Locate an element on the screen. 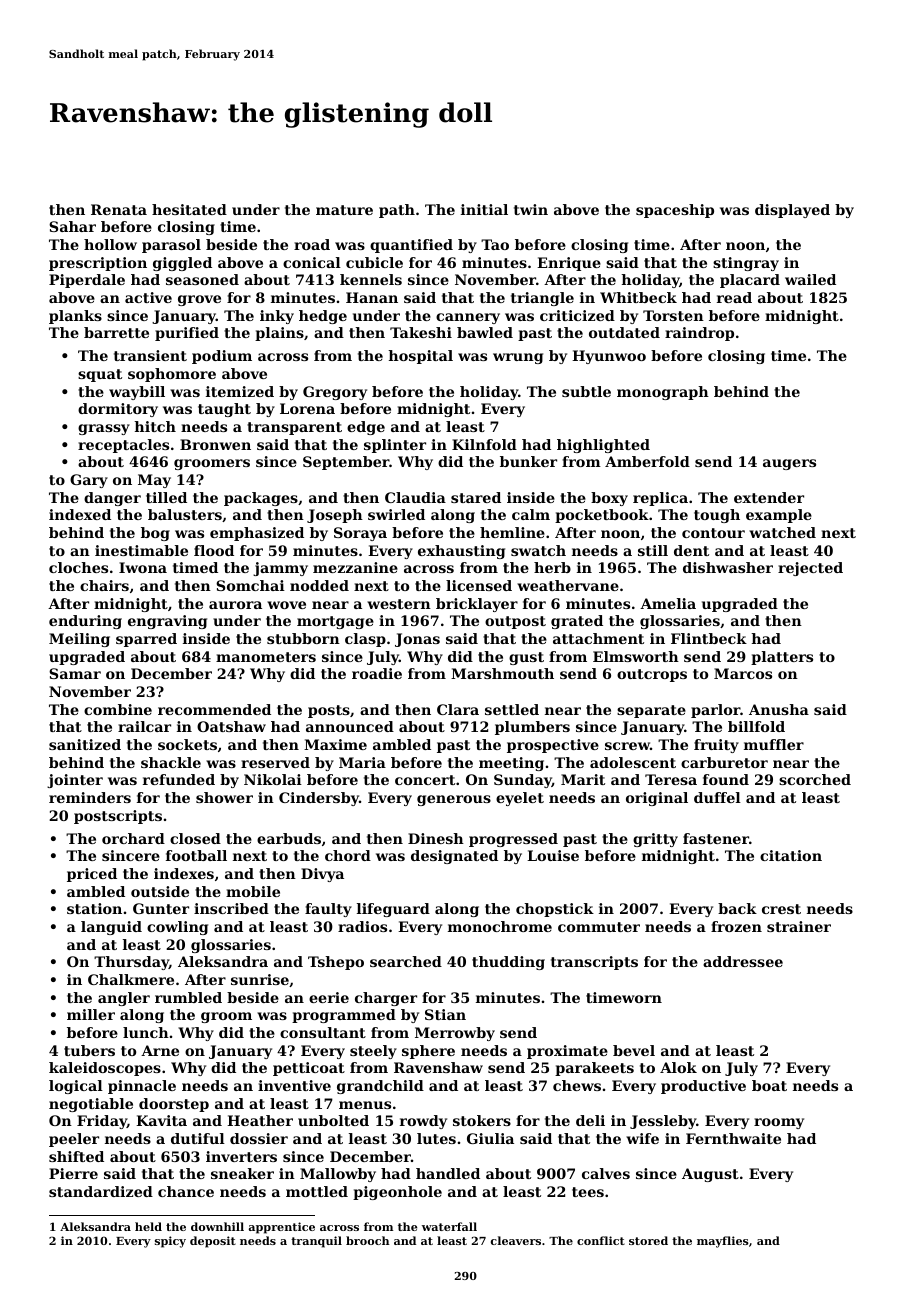 Image resolution: width=908 pixels, height=1316 pixels. rumbled is located at coordinates (188, 997).
